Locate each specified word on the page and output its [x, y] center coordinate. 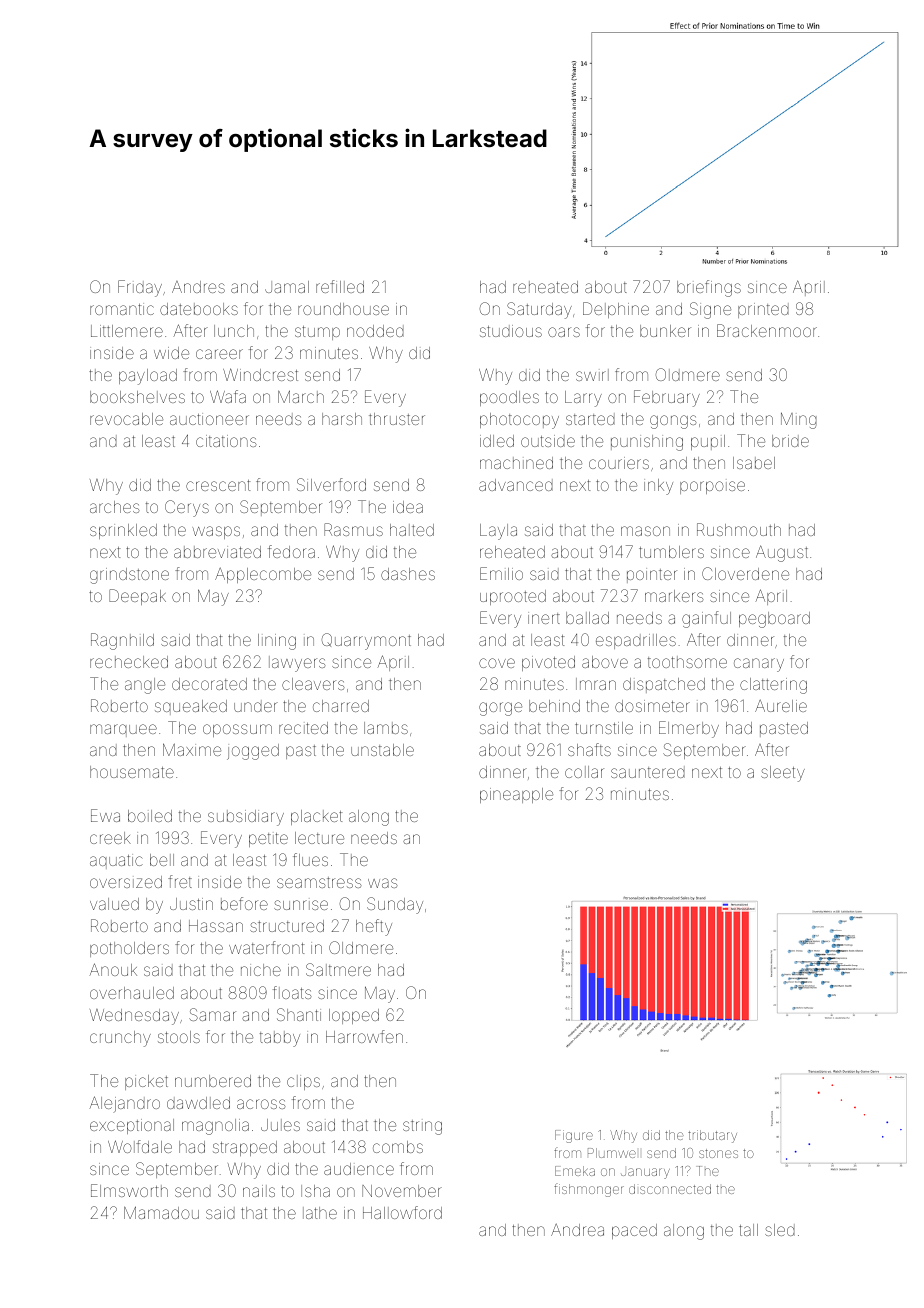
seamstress [319, 882]
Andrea [577, 1230]
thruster [397, 419]
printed [763, 310]
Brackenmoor [767, 330]
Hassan [216, 926]
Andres [198, 287]
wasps [216, 532]
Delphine [616, 310]
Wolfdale [140, 1146]
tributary [712, 1136]
